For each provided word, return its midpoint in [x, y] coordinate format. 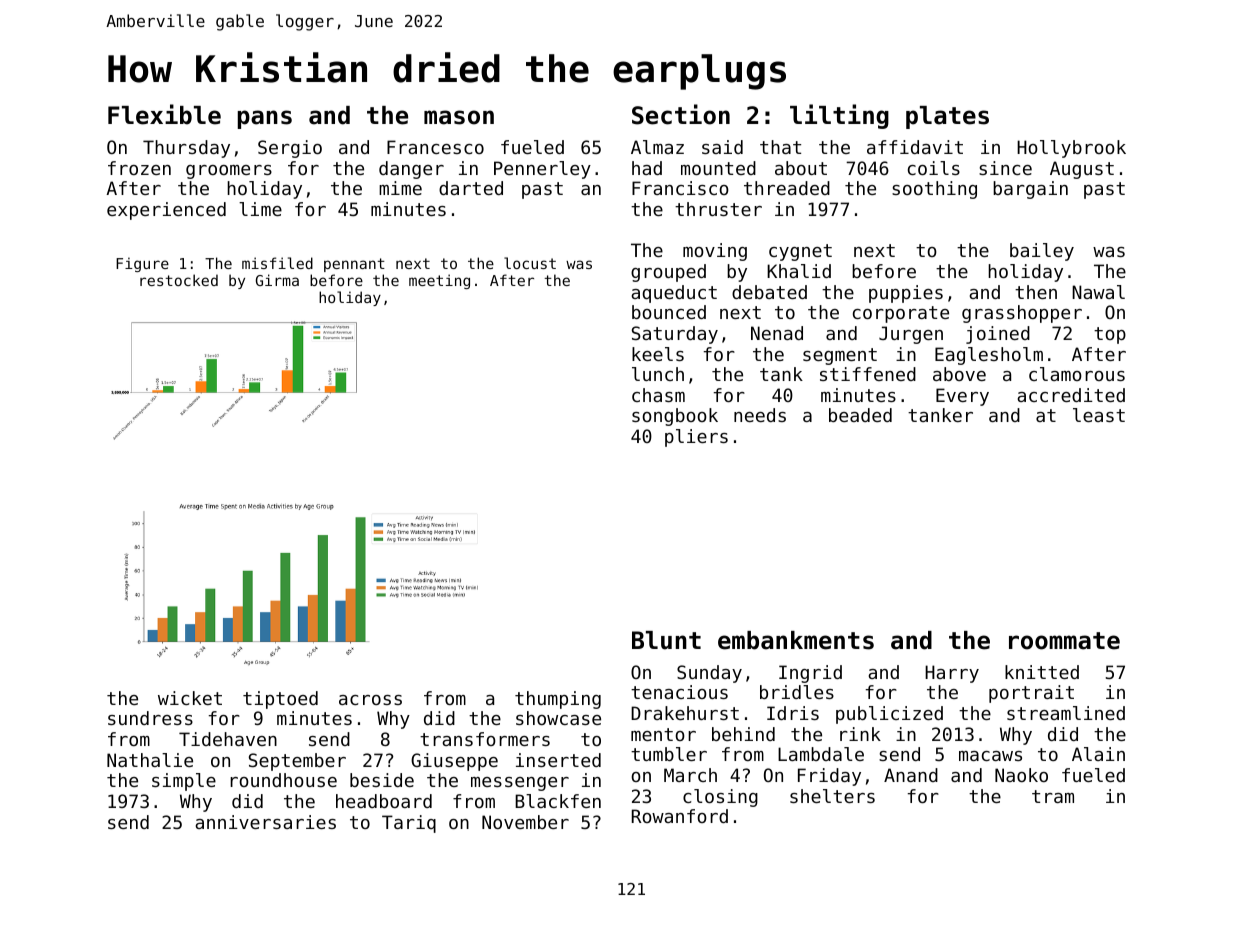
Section [681, 114]
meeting [439, 281]
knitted [1042, 672]
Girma [277, 280]
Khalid [799, 271]
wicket [190, 698]
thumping [558, 700]
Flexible [164, 114]
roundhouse [283, 780]
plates [947, 117]
